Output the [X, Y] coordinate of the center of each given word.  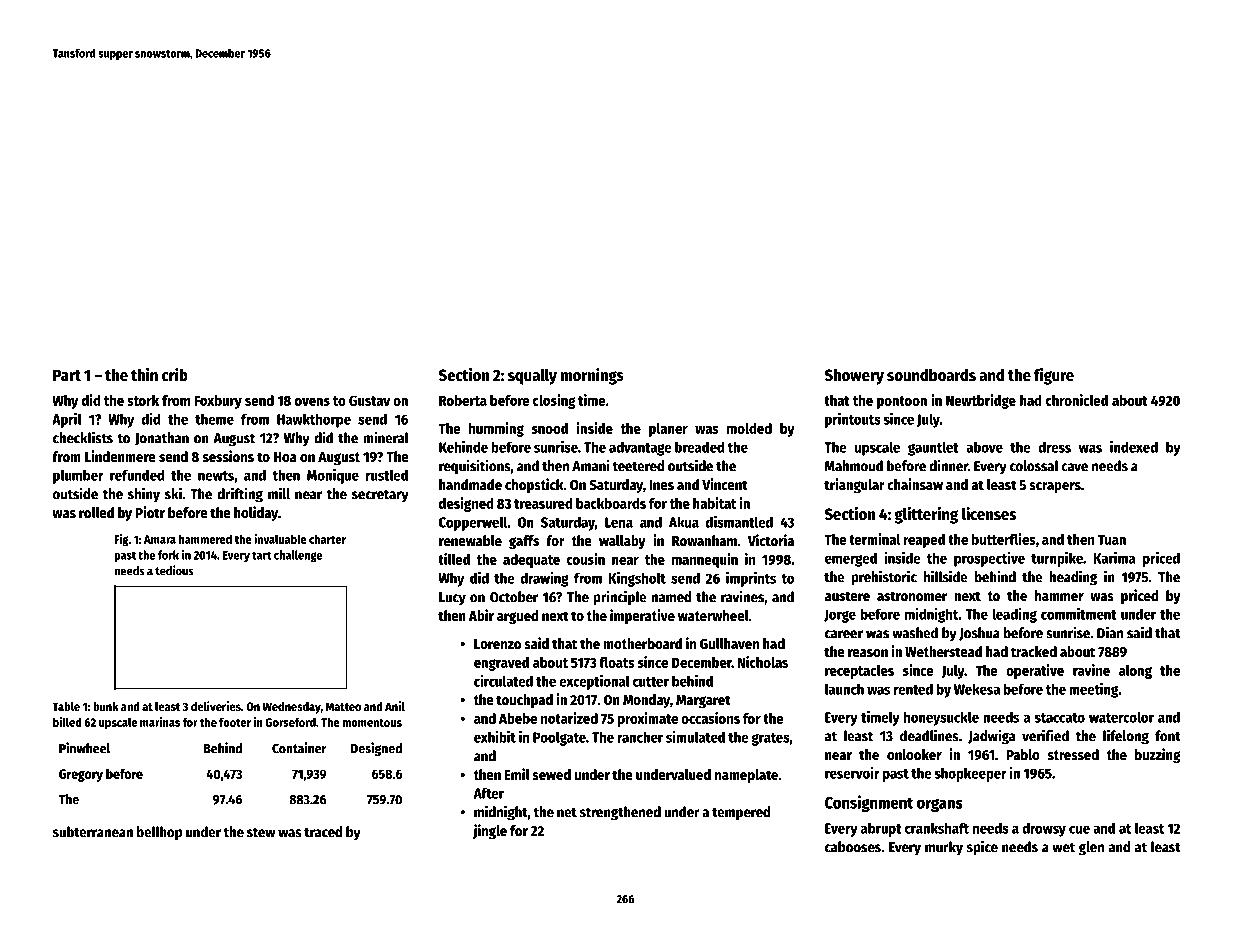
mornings [592, 376]
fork [168, 555]
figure [1054, 376]
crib [175, 375]
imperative [642, 616]
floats [617, 662]
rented [913, 689]
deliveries [216, 706]
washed [915, 633]
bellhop [159, 833]
